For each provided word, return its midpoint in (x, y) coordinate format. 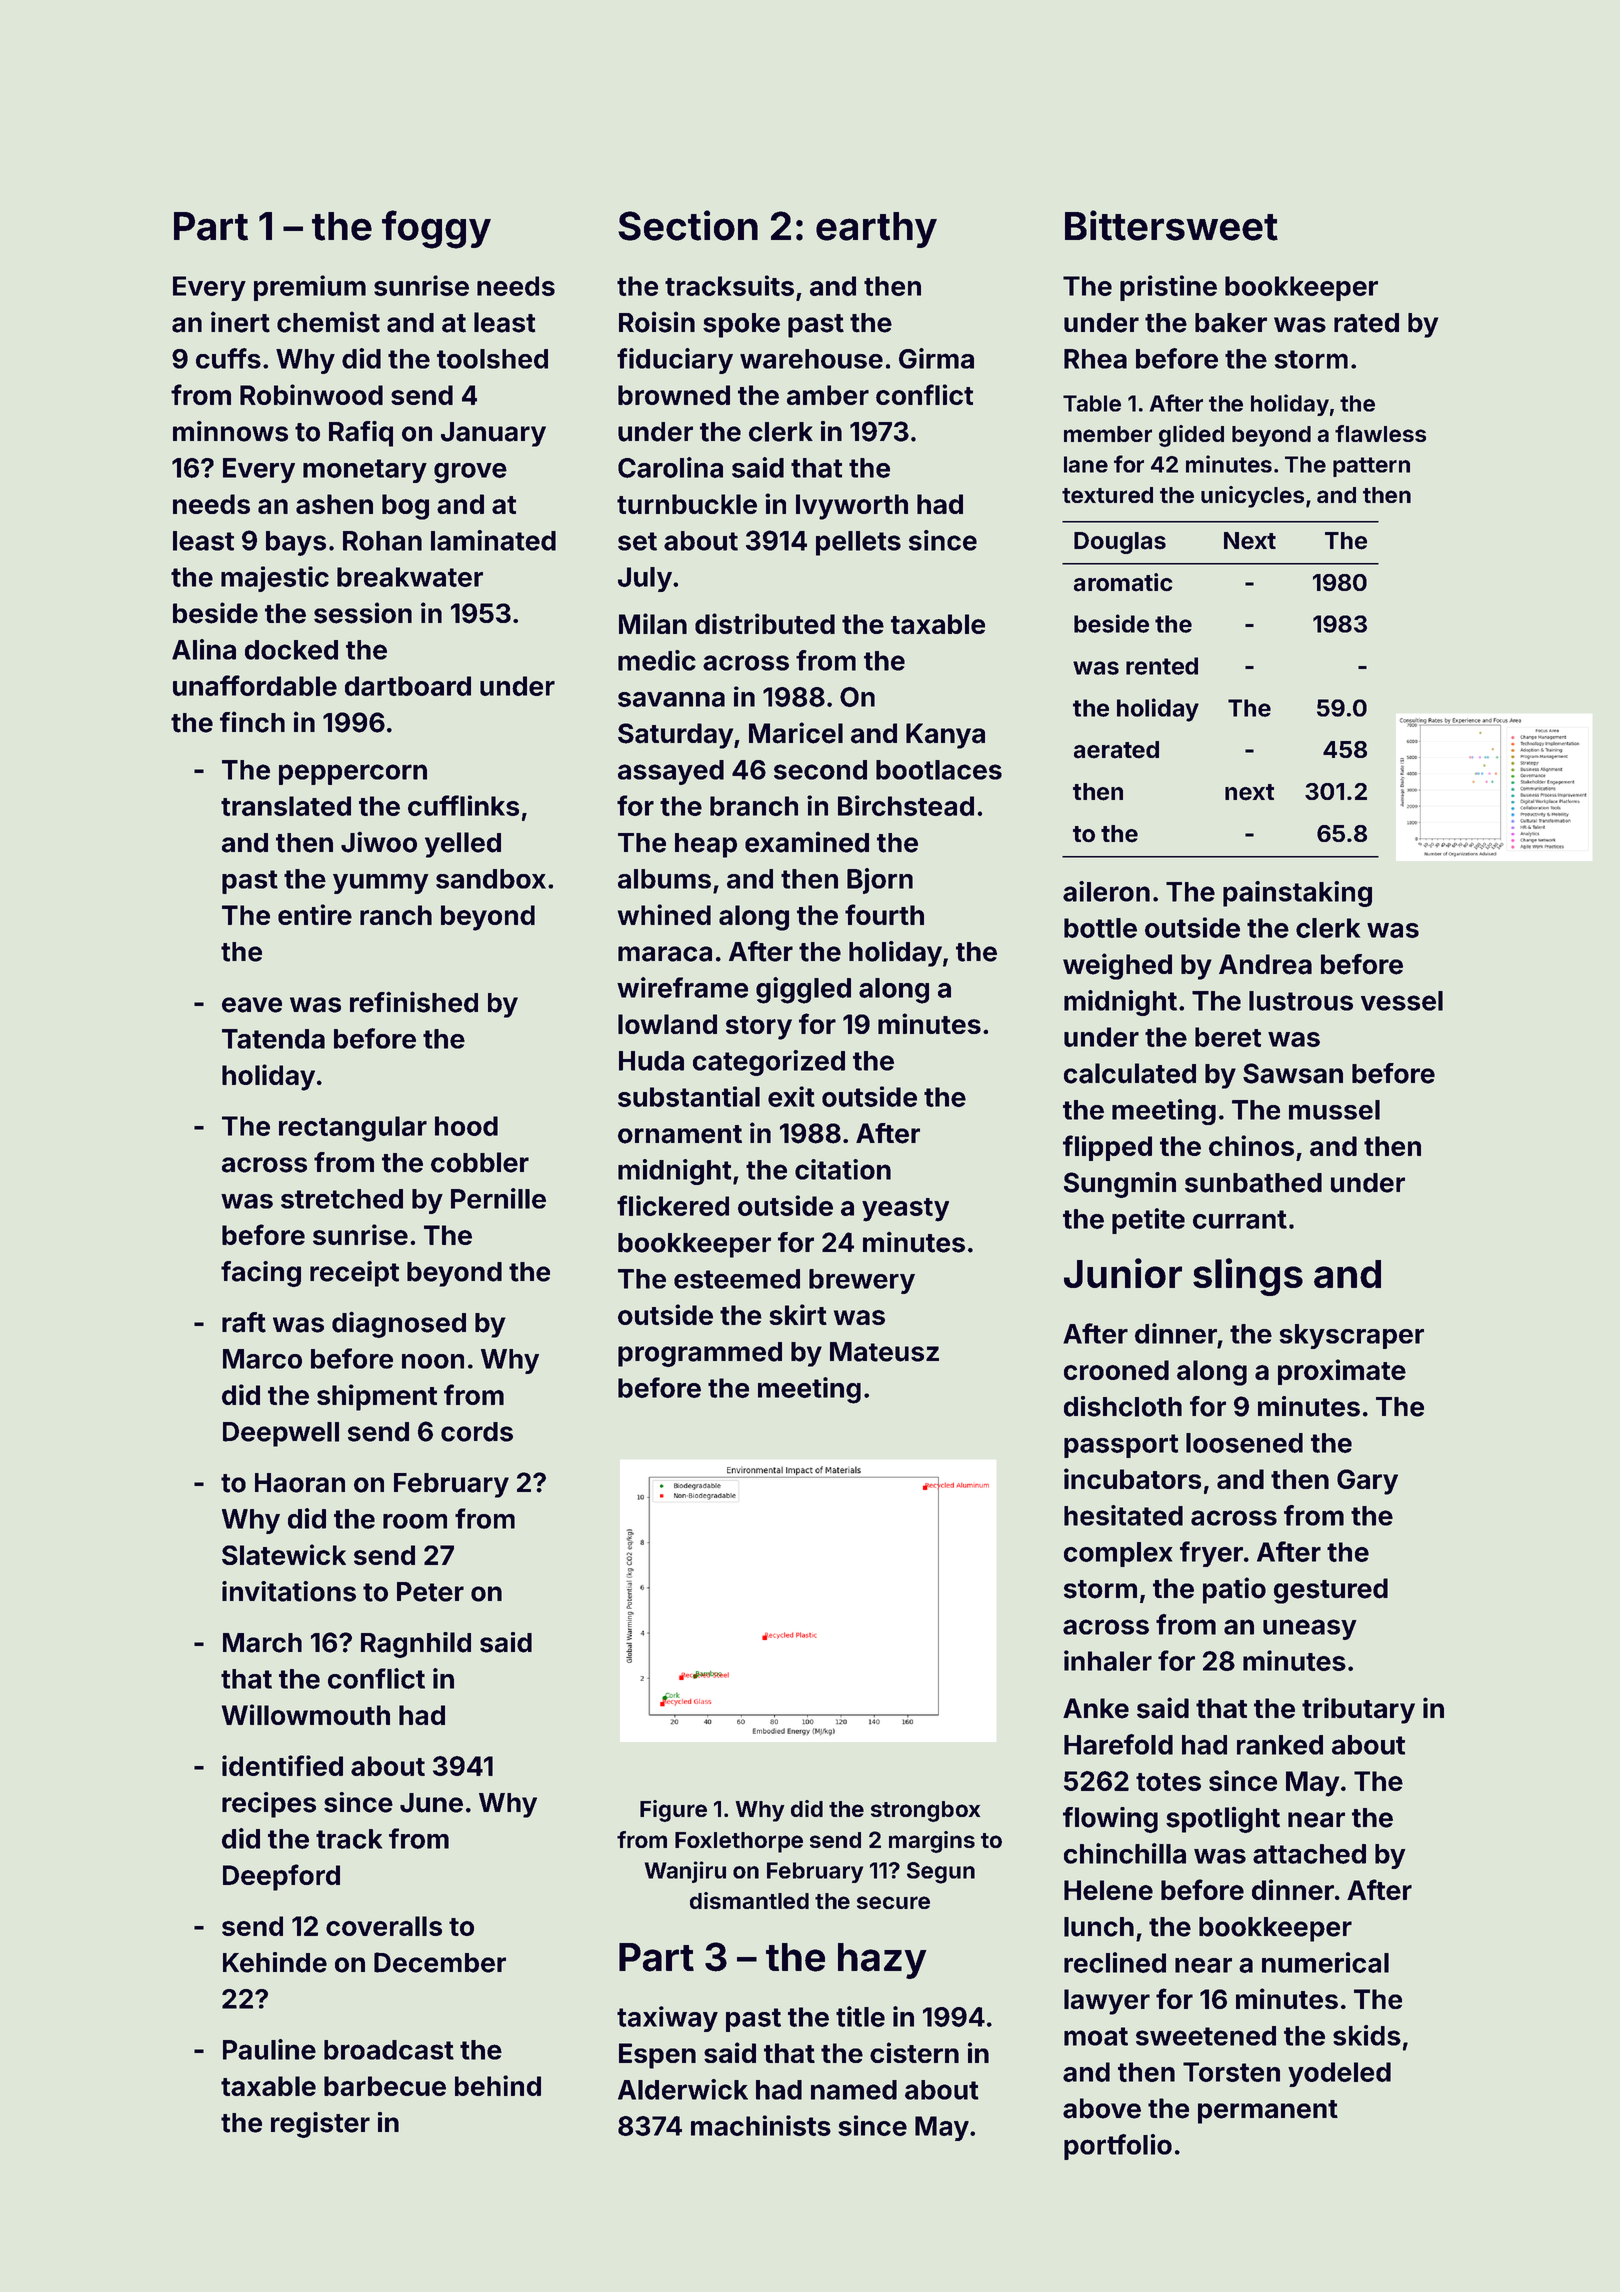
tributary (1358, 1710)
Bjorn (880, 881)
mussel (1334, 1110)
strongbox (925, 1811)
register (320, 2125)
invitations (289, 1591)
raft (244, 1322)
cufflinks (463, 805)
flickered (673, 1205)
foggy (436, 229)
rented (1162, 666)
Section (688, 225)
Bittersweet (1171, 225)
